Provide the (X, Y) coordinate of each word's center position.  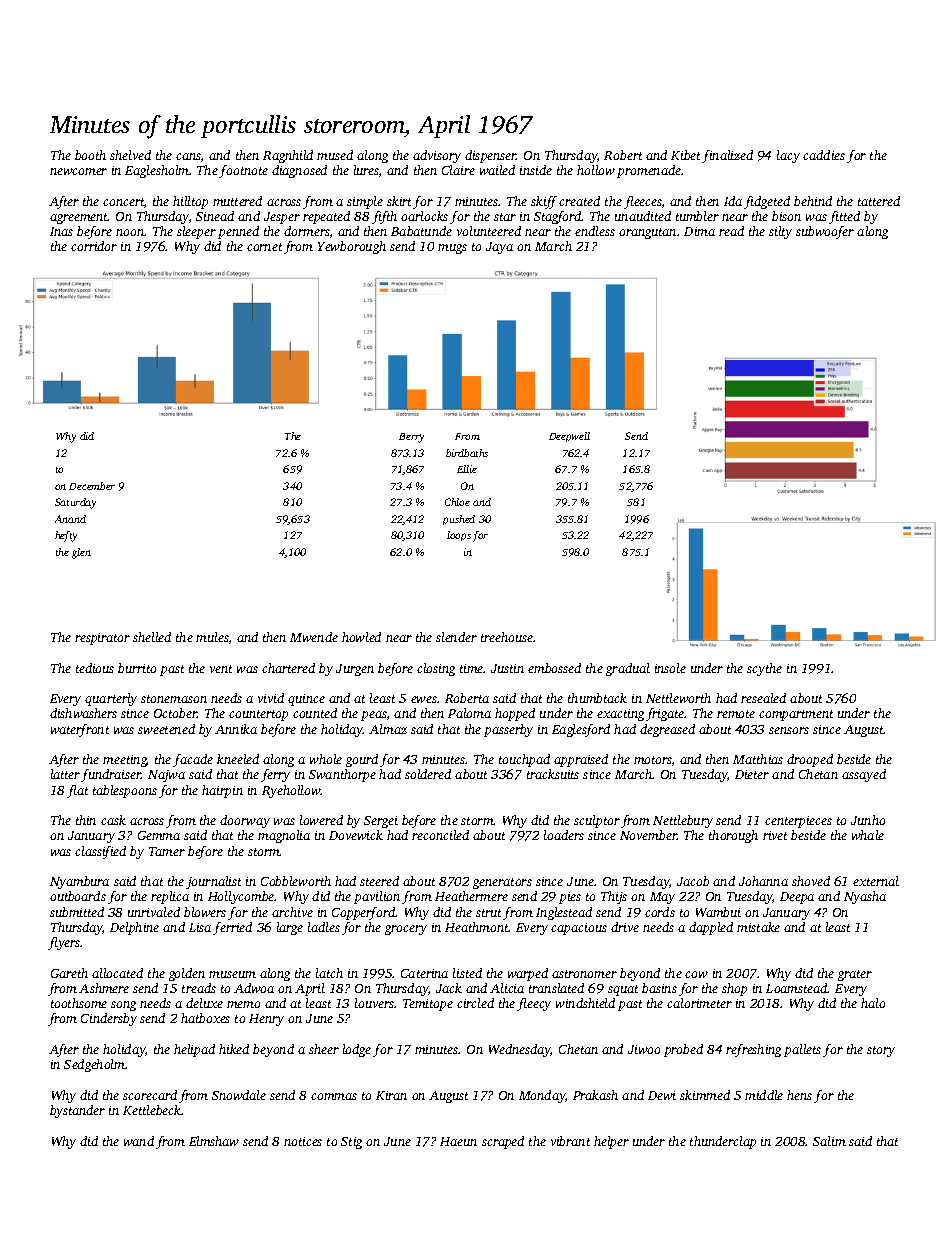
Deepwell (569, 437)
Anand (70, 519)
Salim (829, 1141)
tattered (879, 201)
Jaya (499, 248)
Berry (411, 438)
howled (361, 637)
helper (611, 1142)
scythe (764, 669)
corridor (94, 246)
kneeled (238, 759)
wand (139, 1141)
